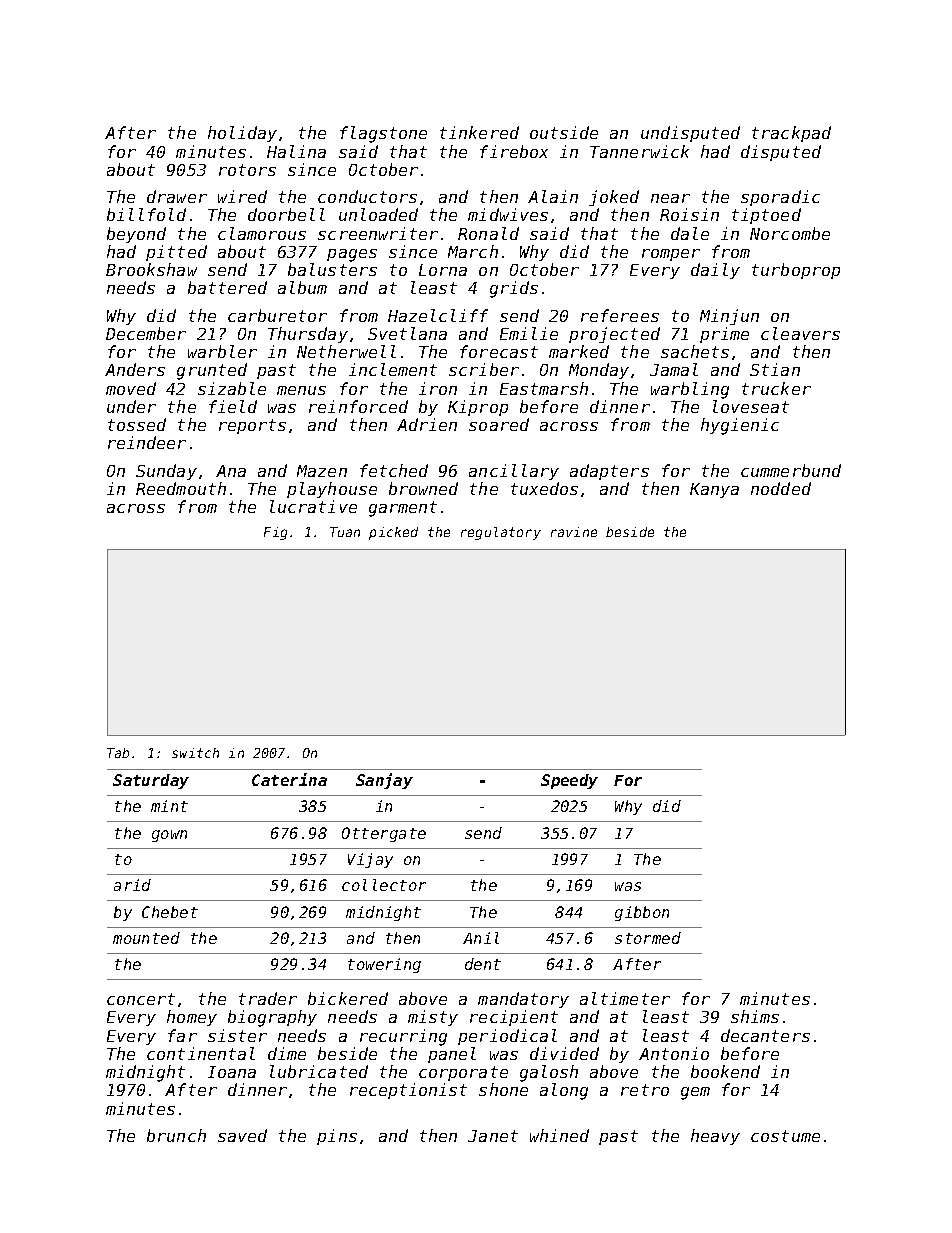 The width and height of the screenshot is (952, 1233). I want to click on field, so click(233, 406).
